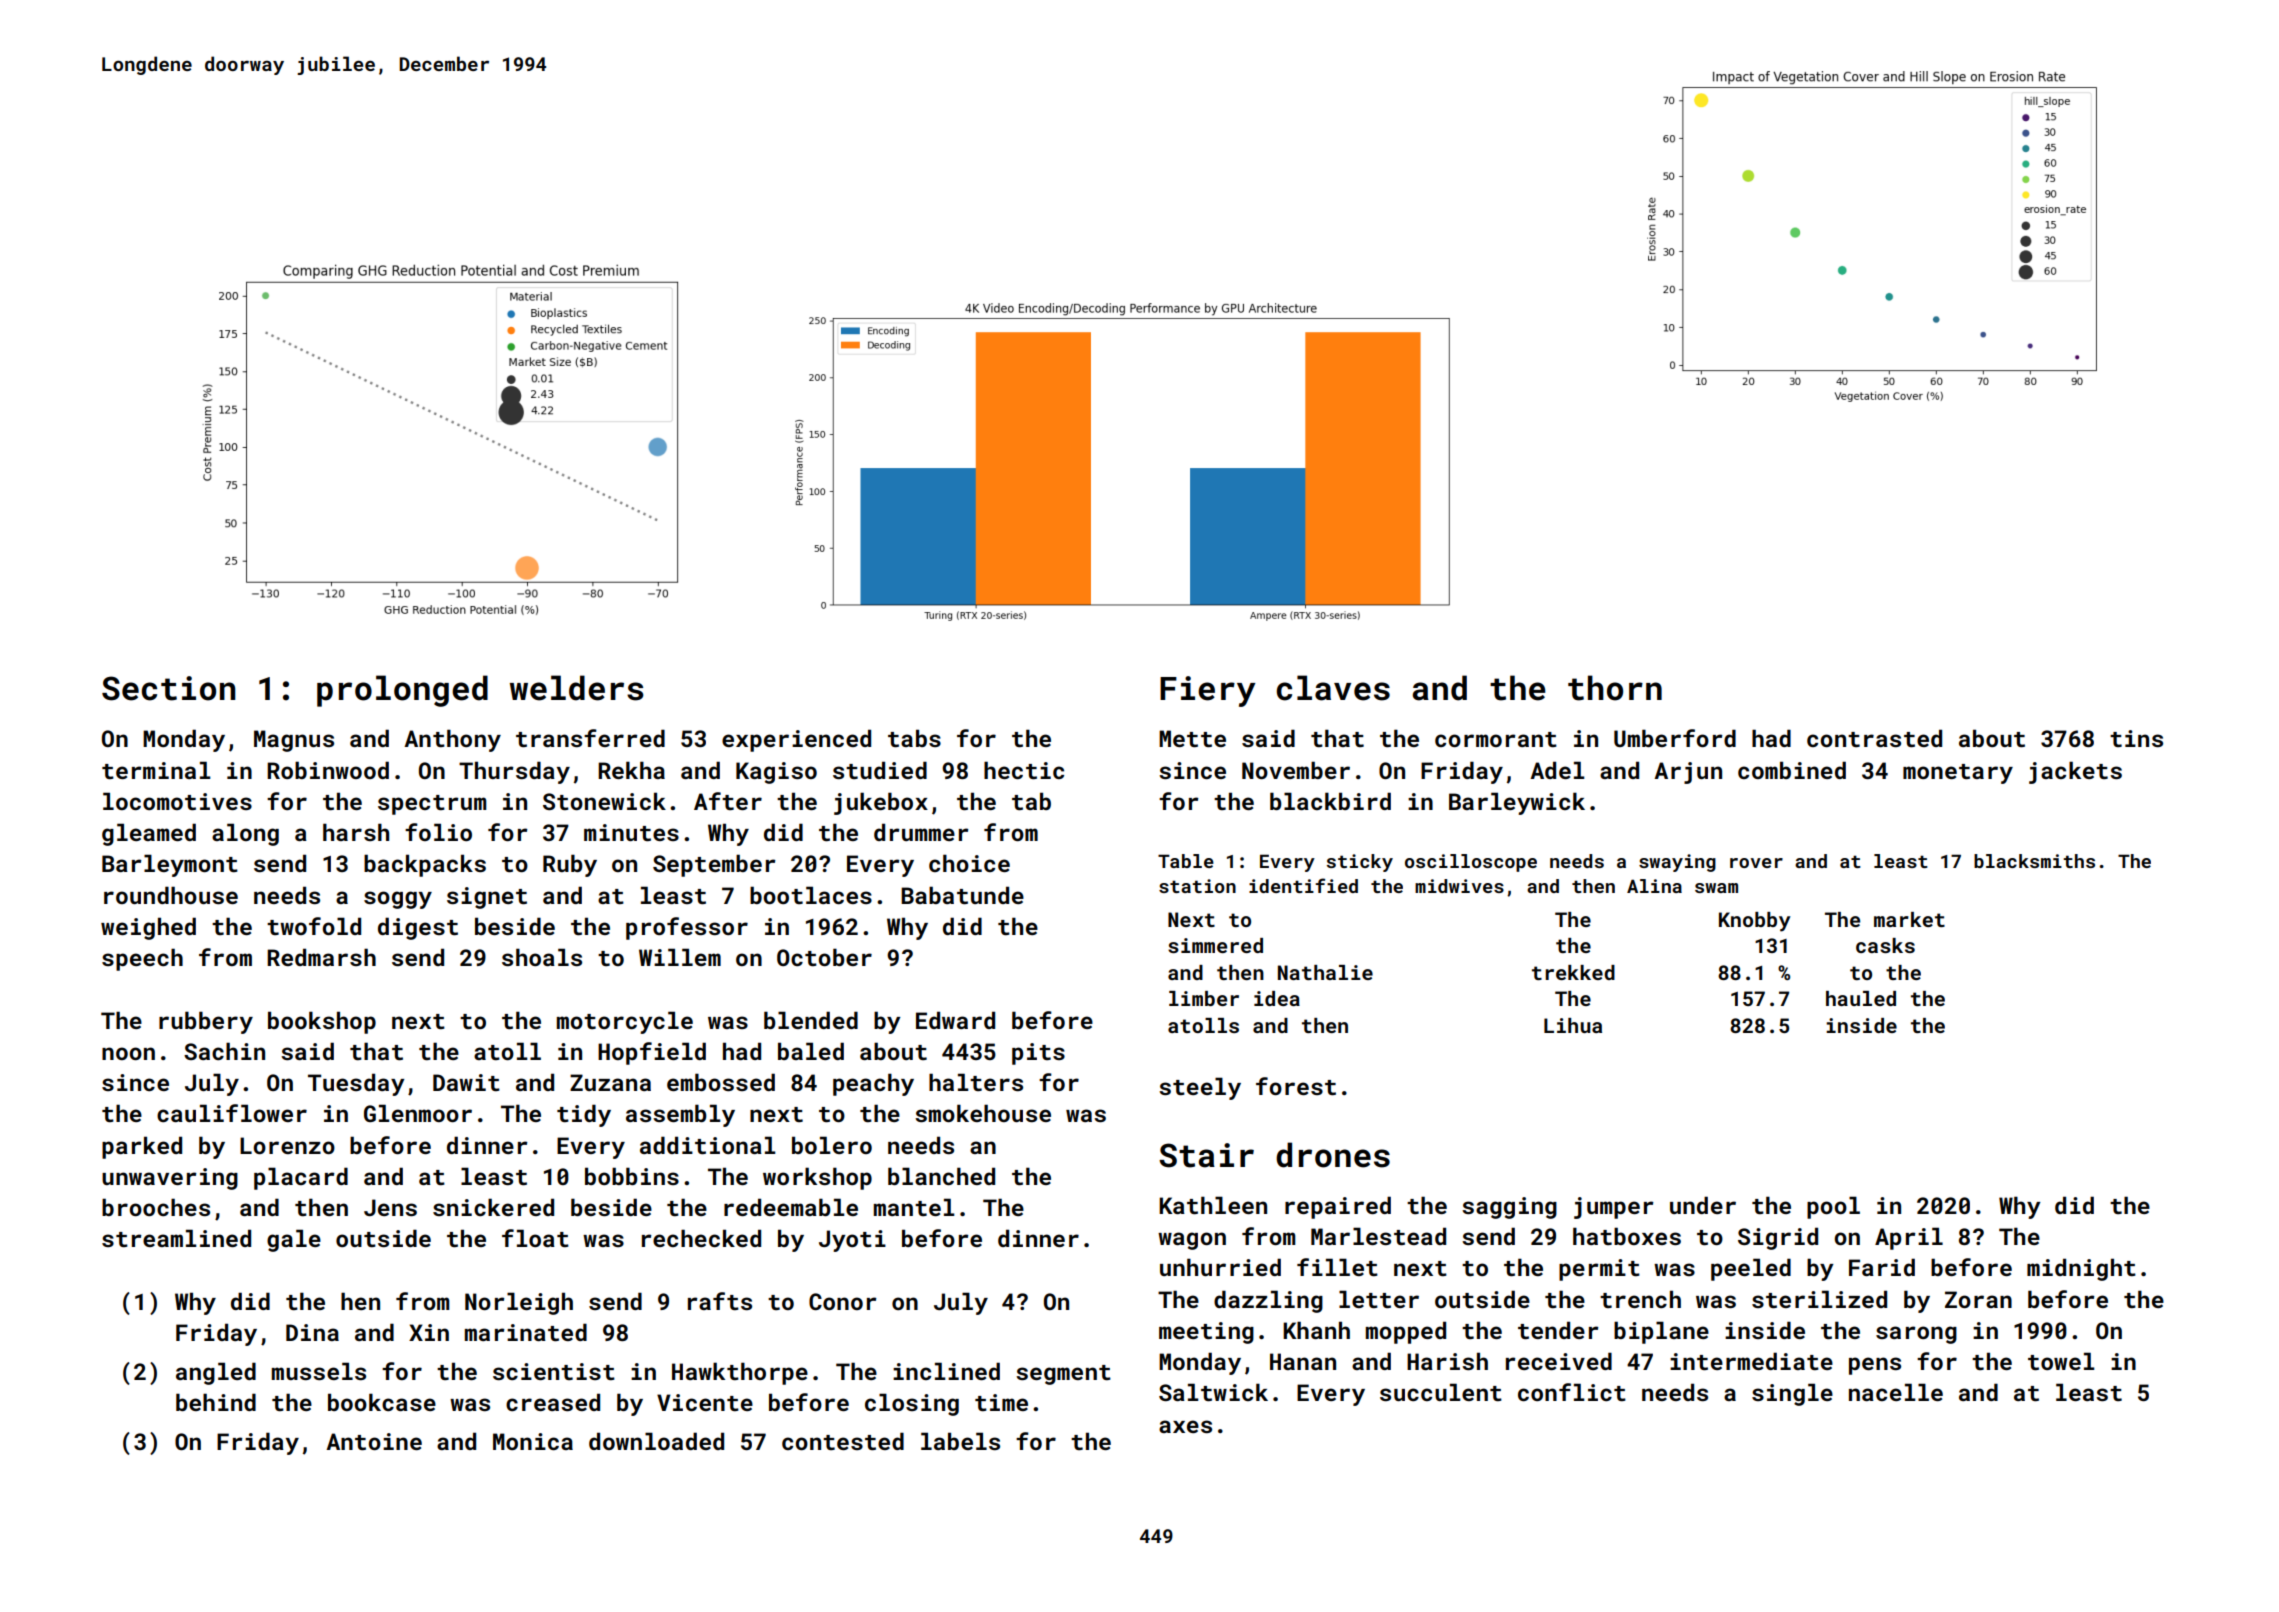 This screenshot has height=1612, width=2279. What do you see at coordinates (1675, 738) in the screenshot?
I see `Umberford` at bounding box center [1675, 738].
